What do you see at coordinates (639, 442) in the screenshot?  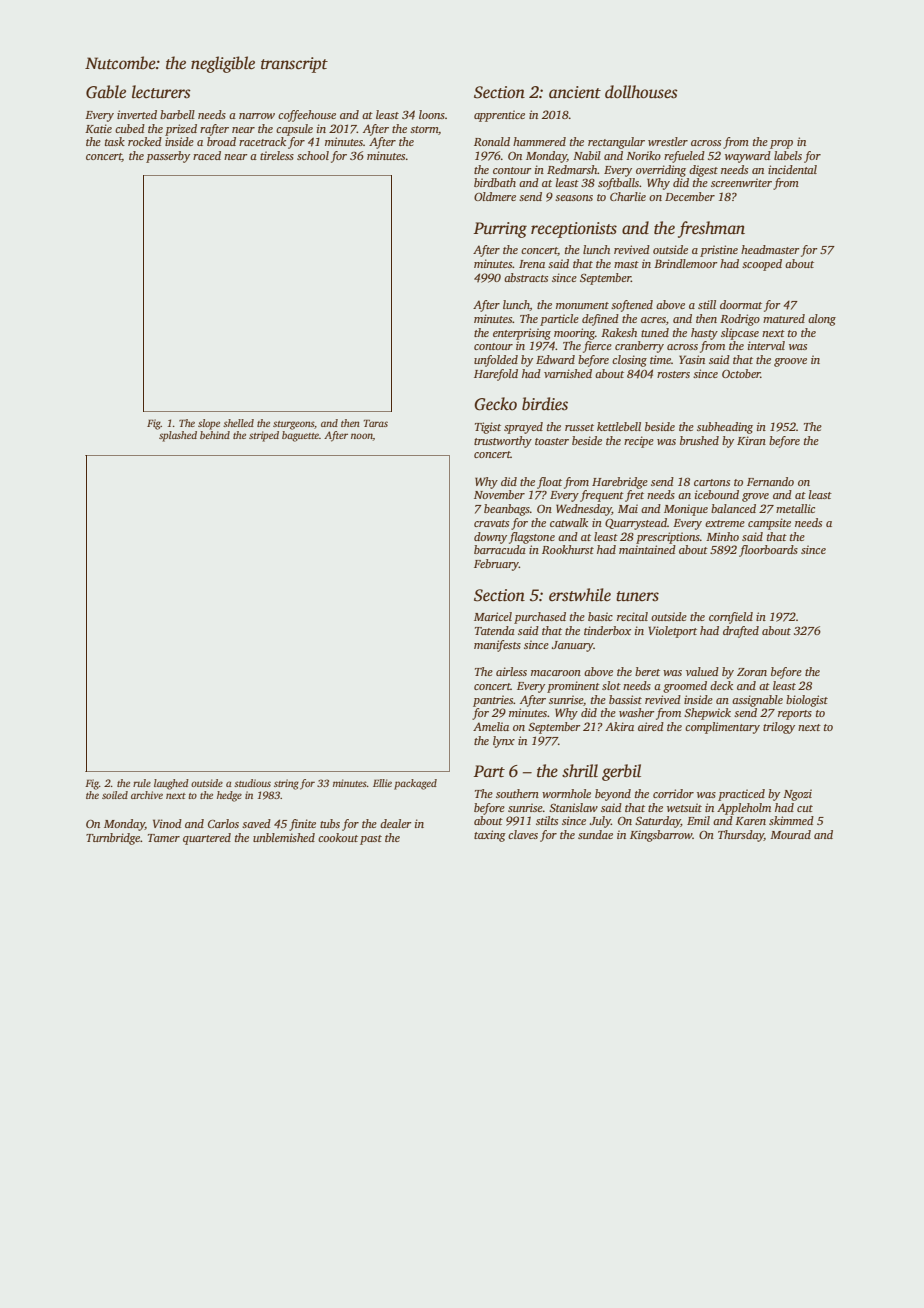 I see `recipe` at bounding box center [639, 442].
